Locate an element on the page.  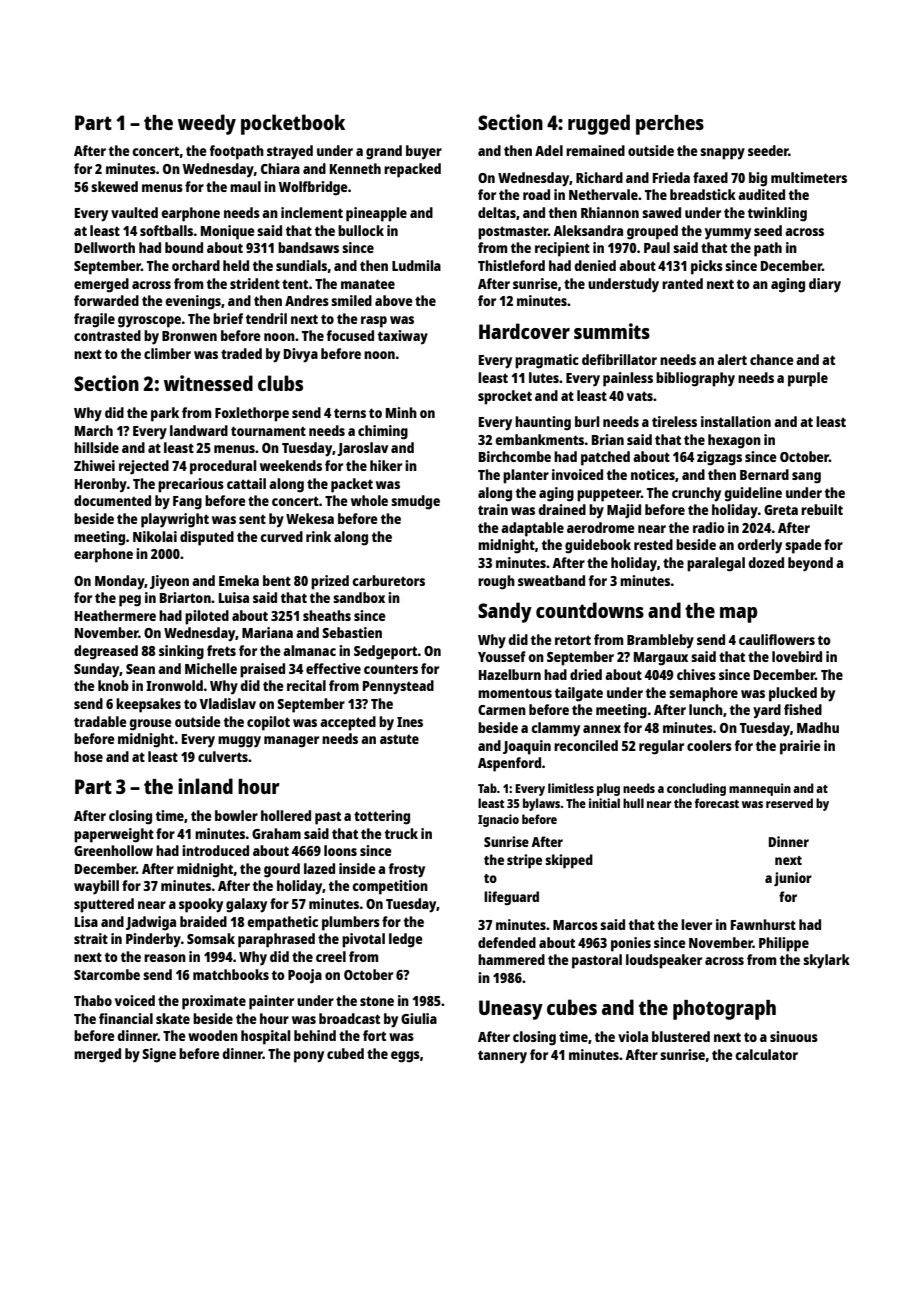
Signe is located at coordinates (159, 1055).
